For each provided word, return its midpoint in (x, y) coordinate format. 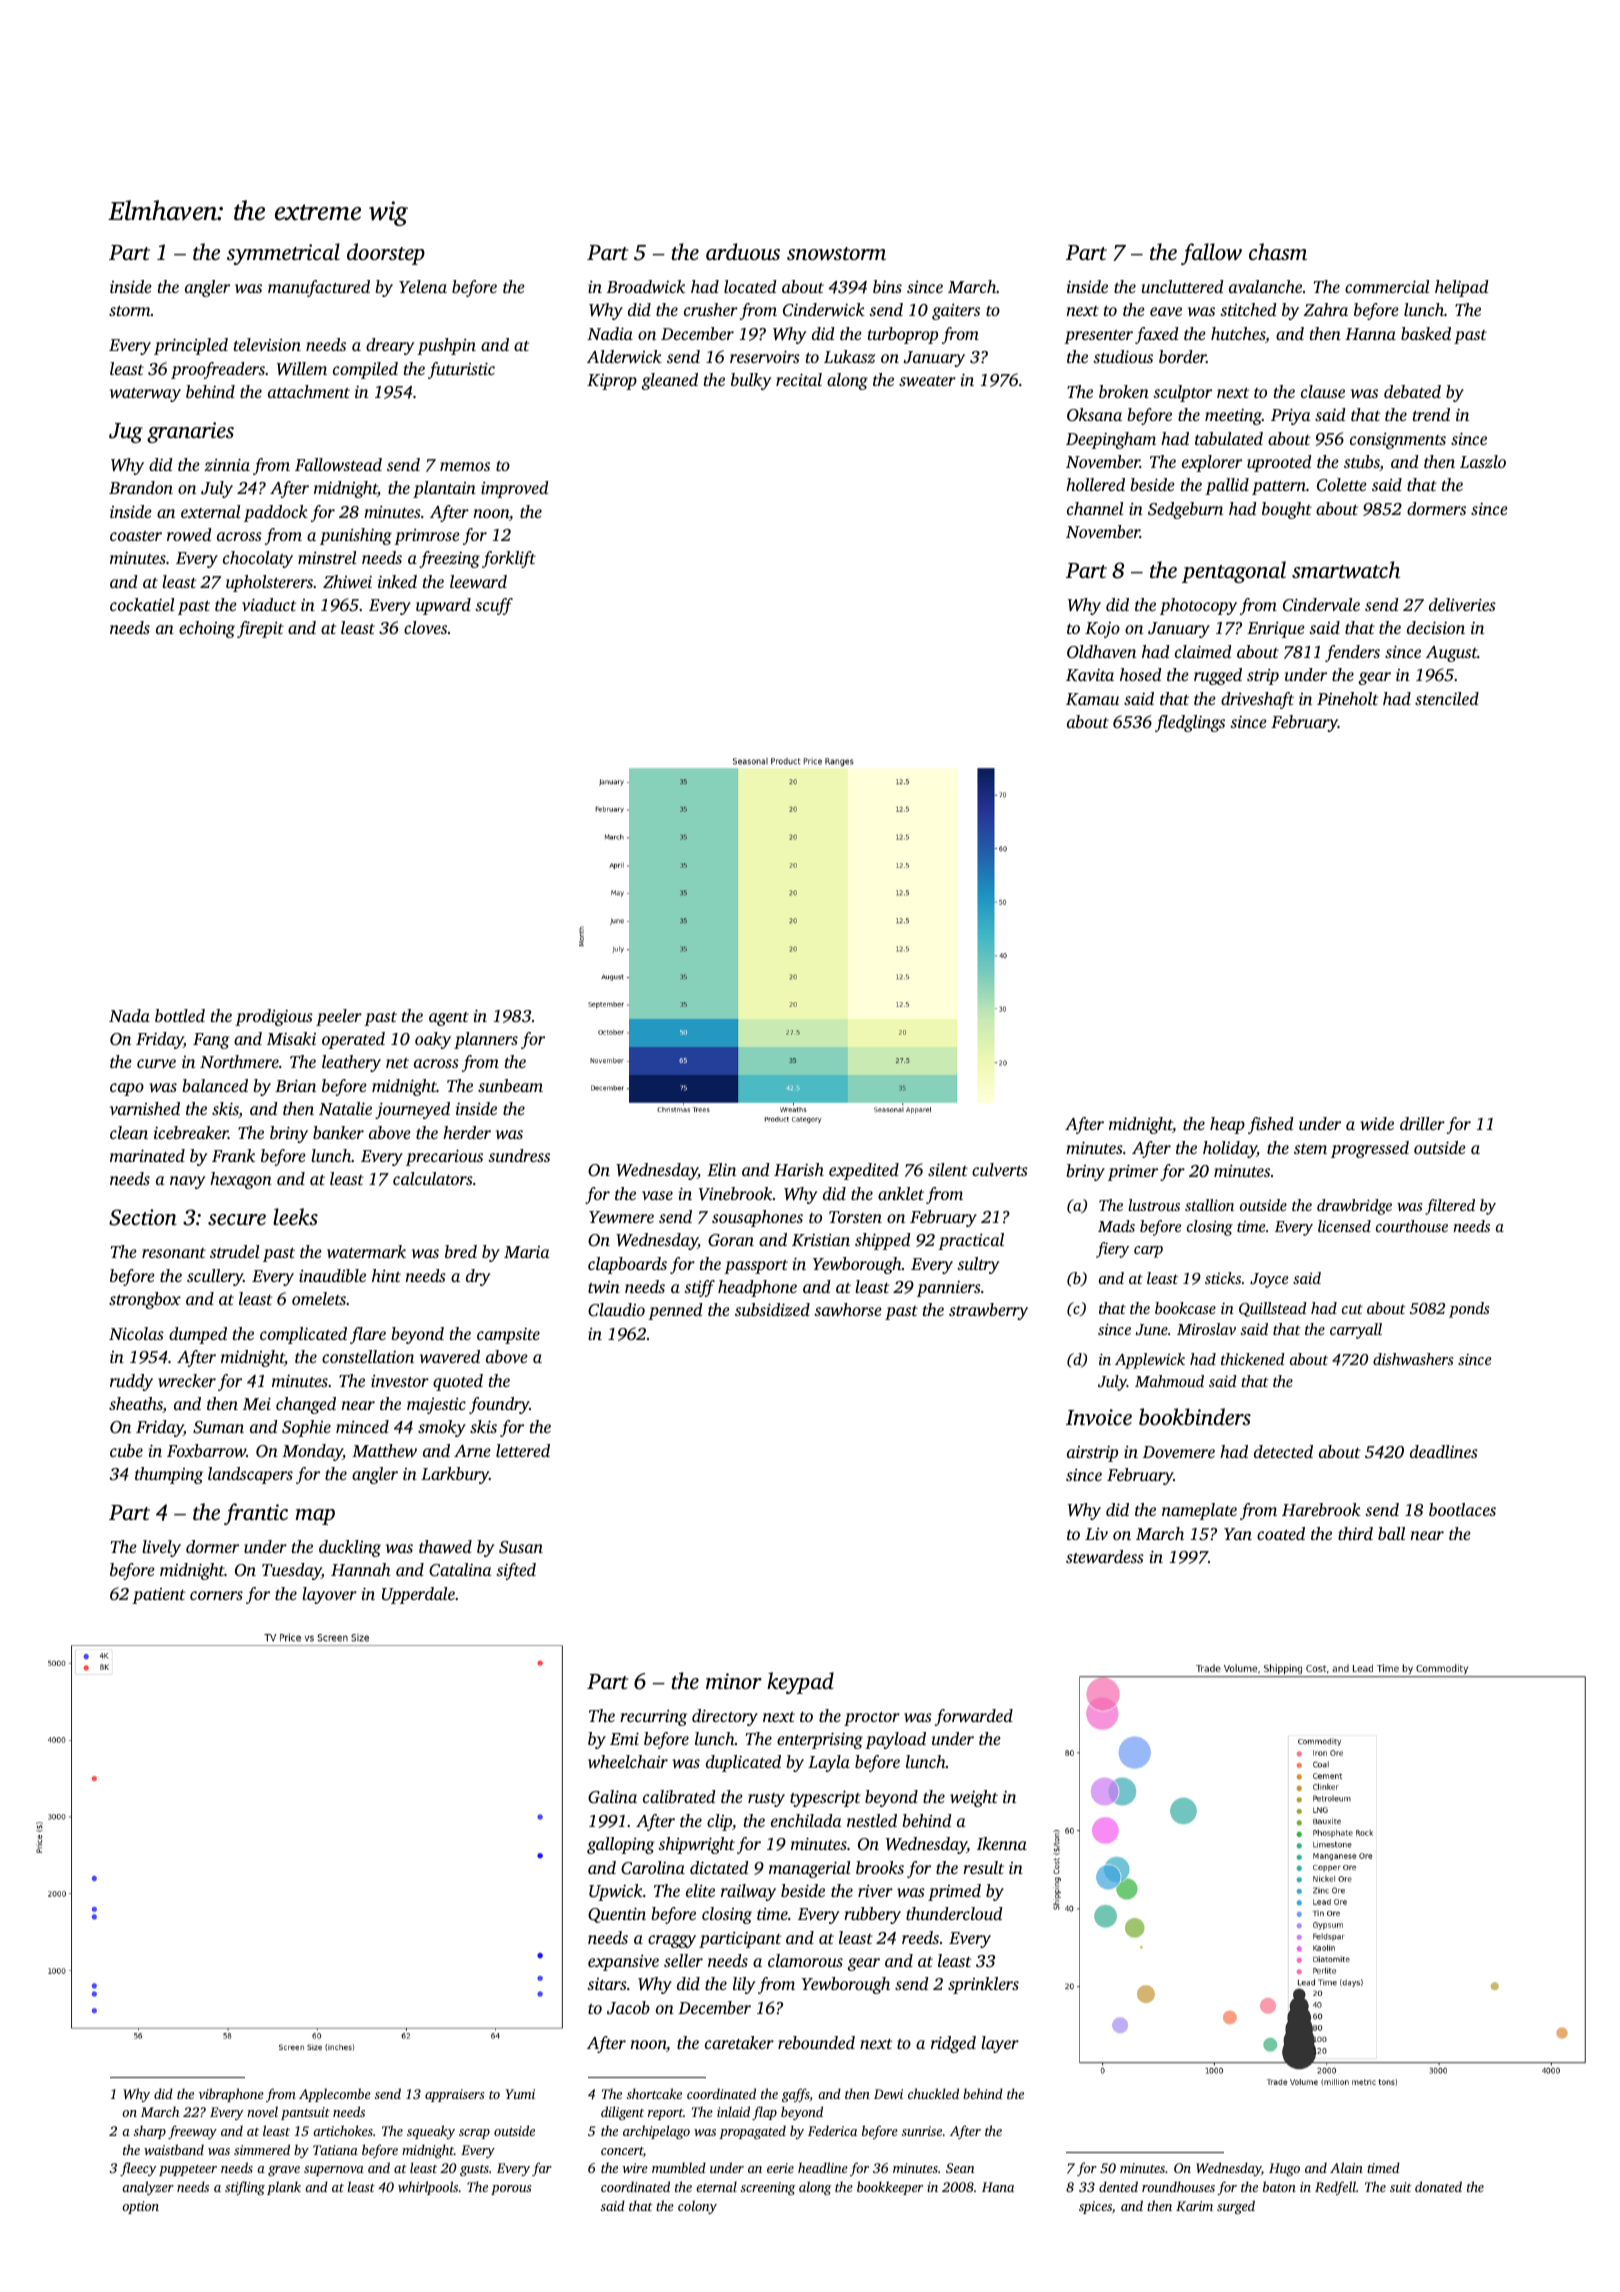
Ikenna (1002, 1843)
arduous (743, 251)
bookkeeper (890, 2188)
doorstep (386, 254)
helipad (1461, 288)
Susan (521, 1547)
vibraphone (231, 2095)
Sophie (306, 1428)
